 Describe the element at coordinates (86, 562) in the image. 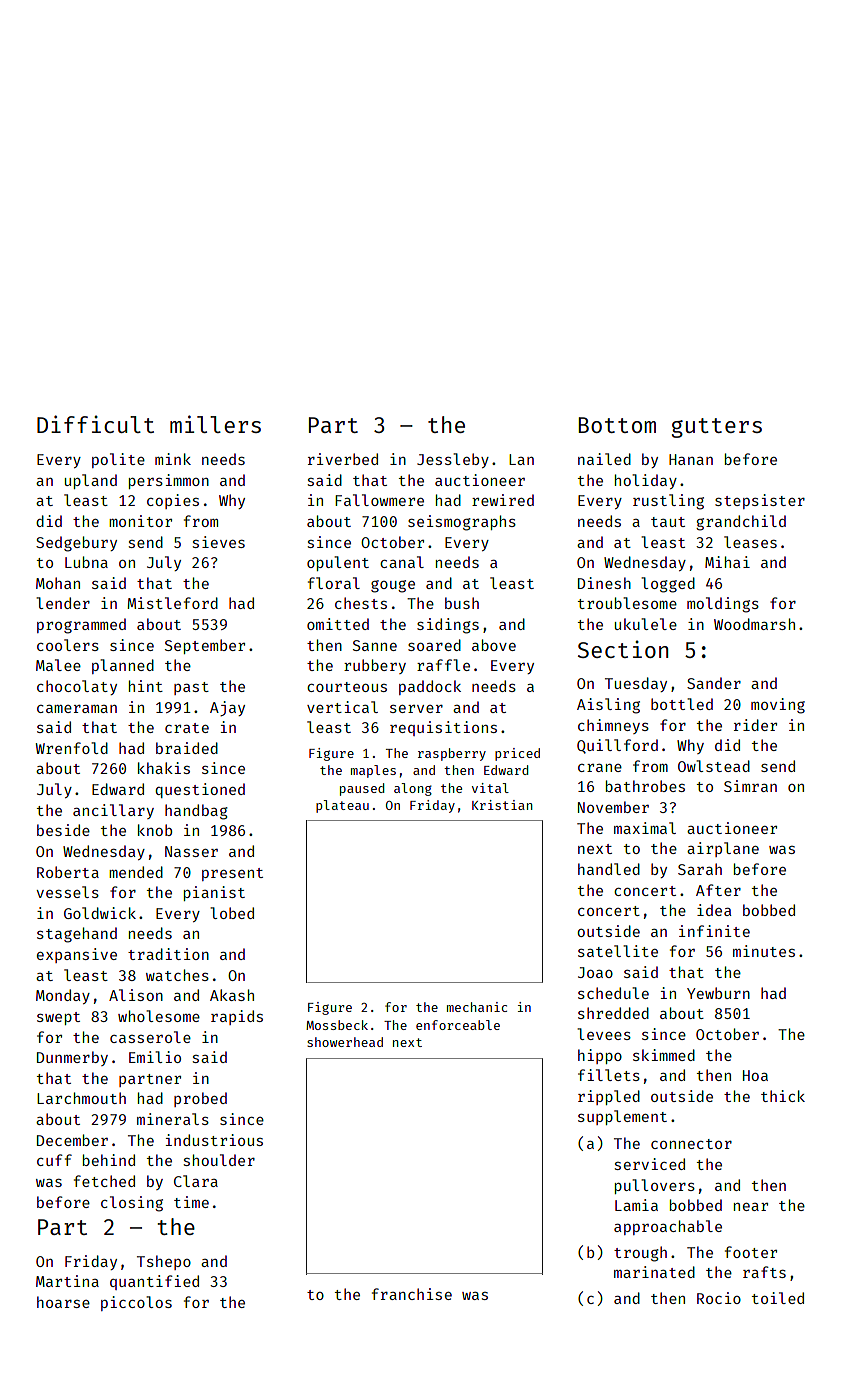

I see `Lubna` at that location.
